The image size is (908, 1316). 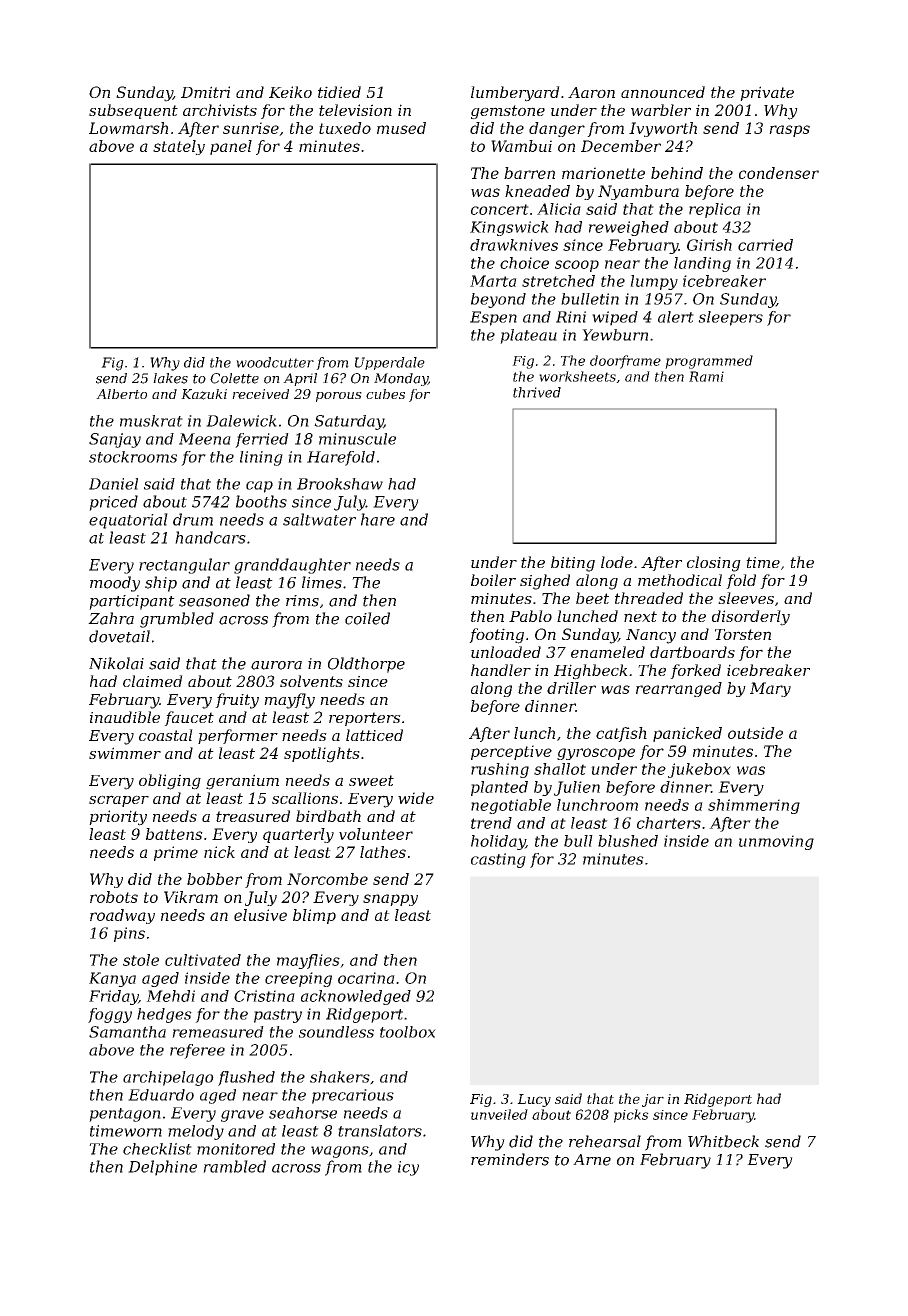 I want to click on stately, so click(x=179, y=147).
